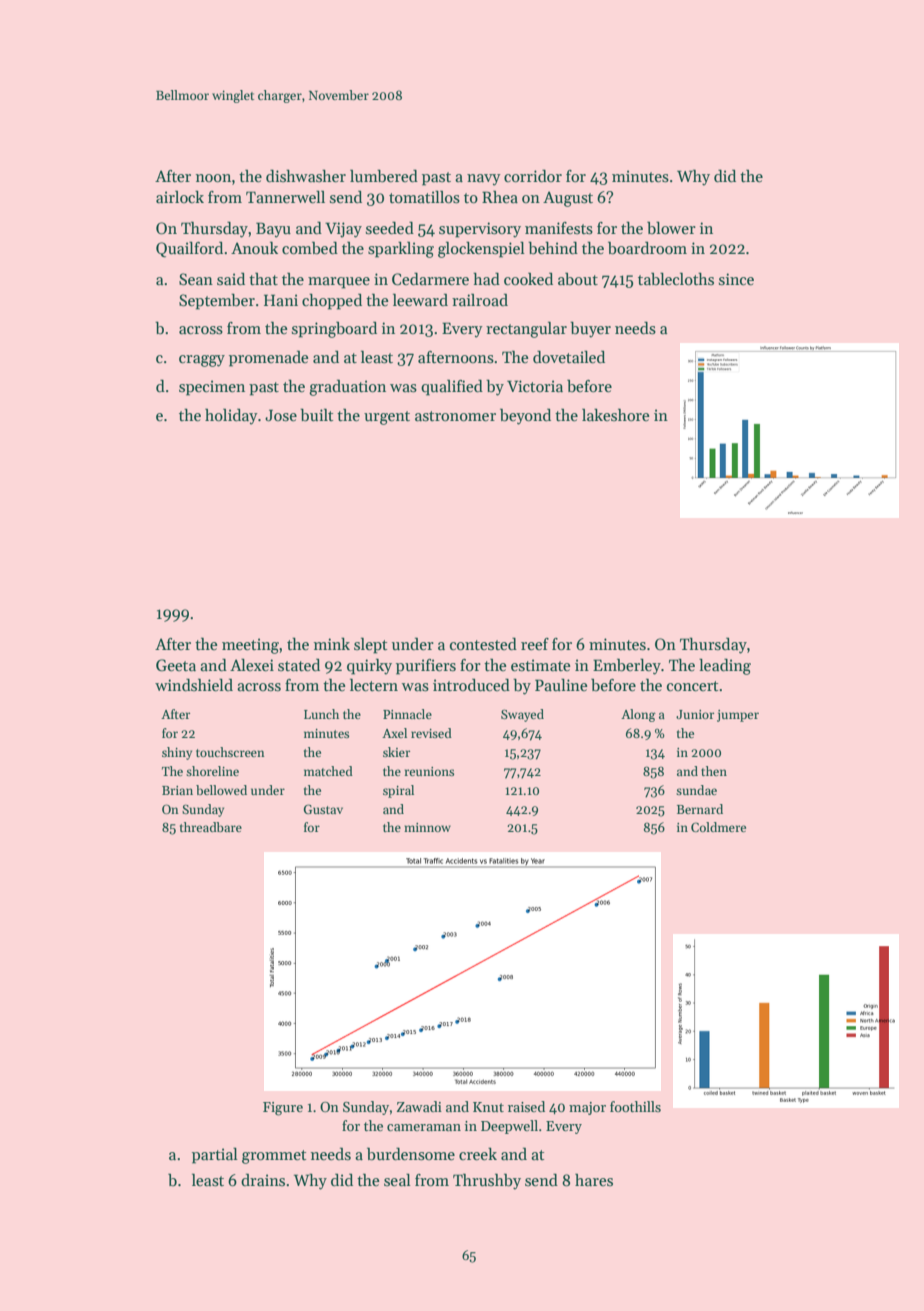  I want to click on Sean, so click(196, 279).
